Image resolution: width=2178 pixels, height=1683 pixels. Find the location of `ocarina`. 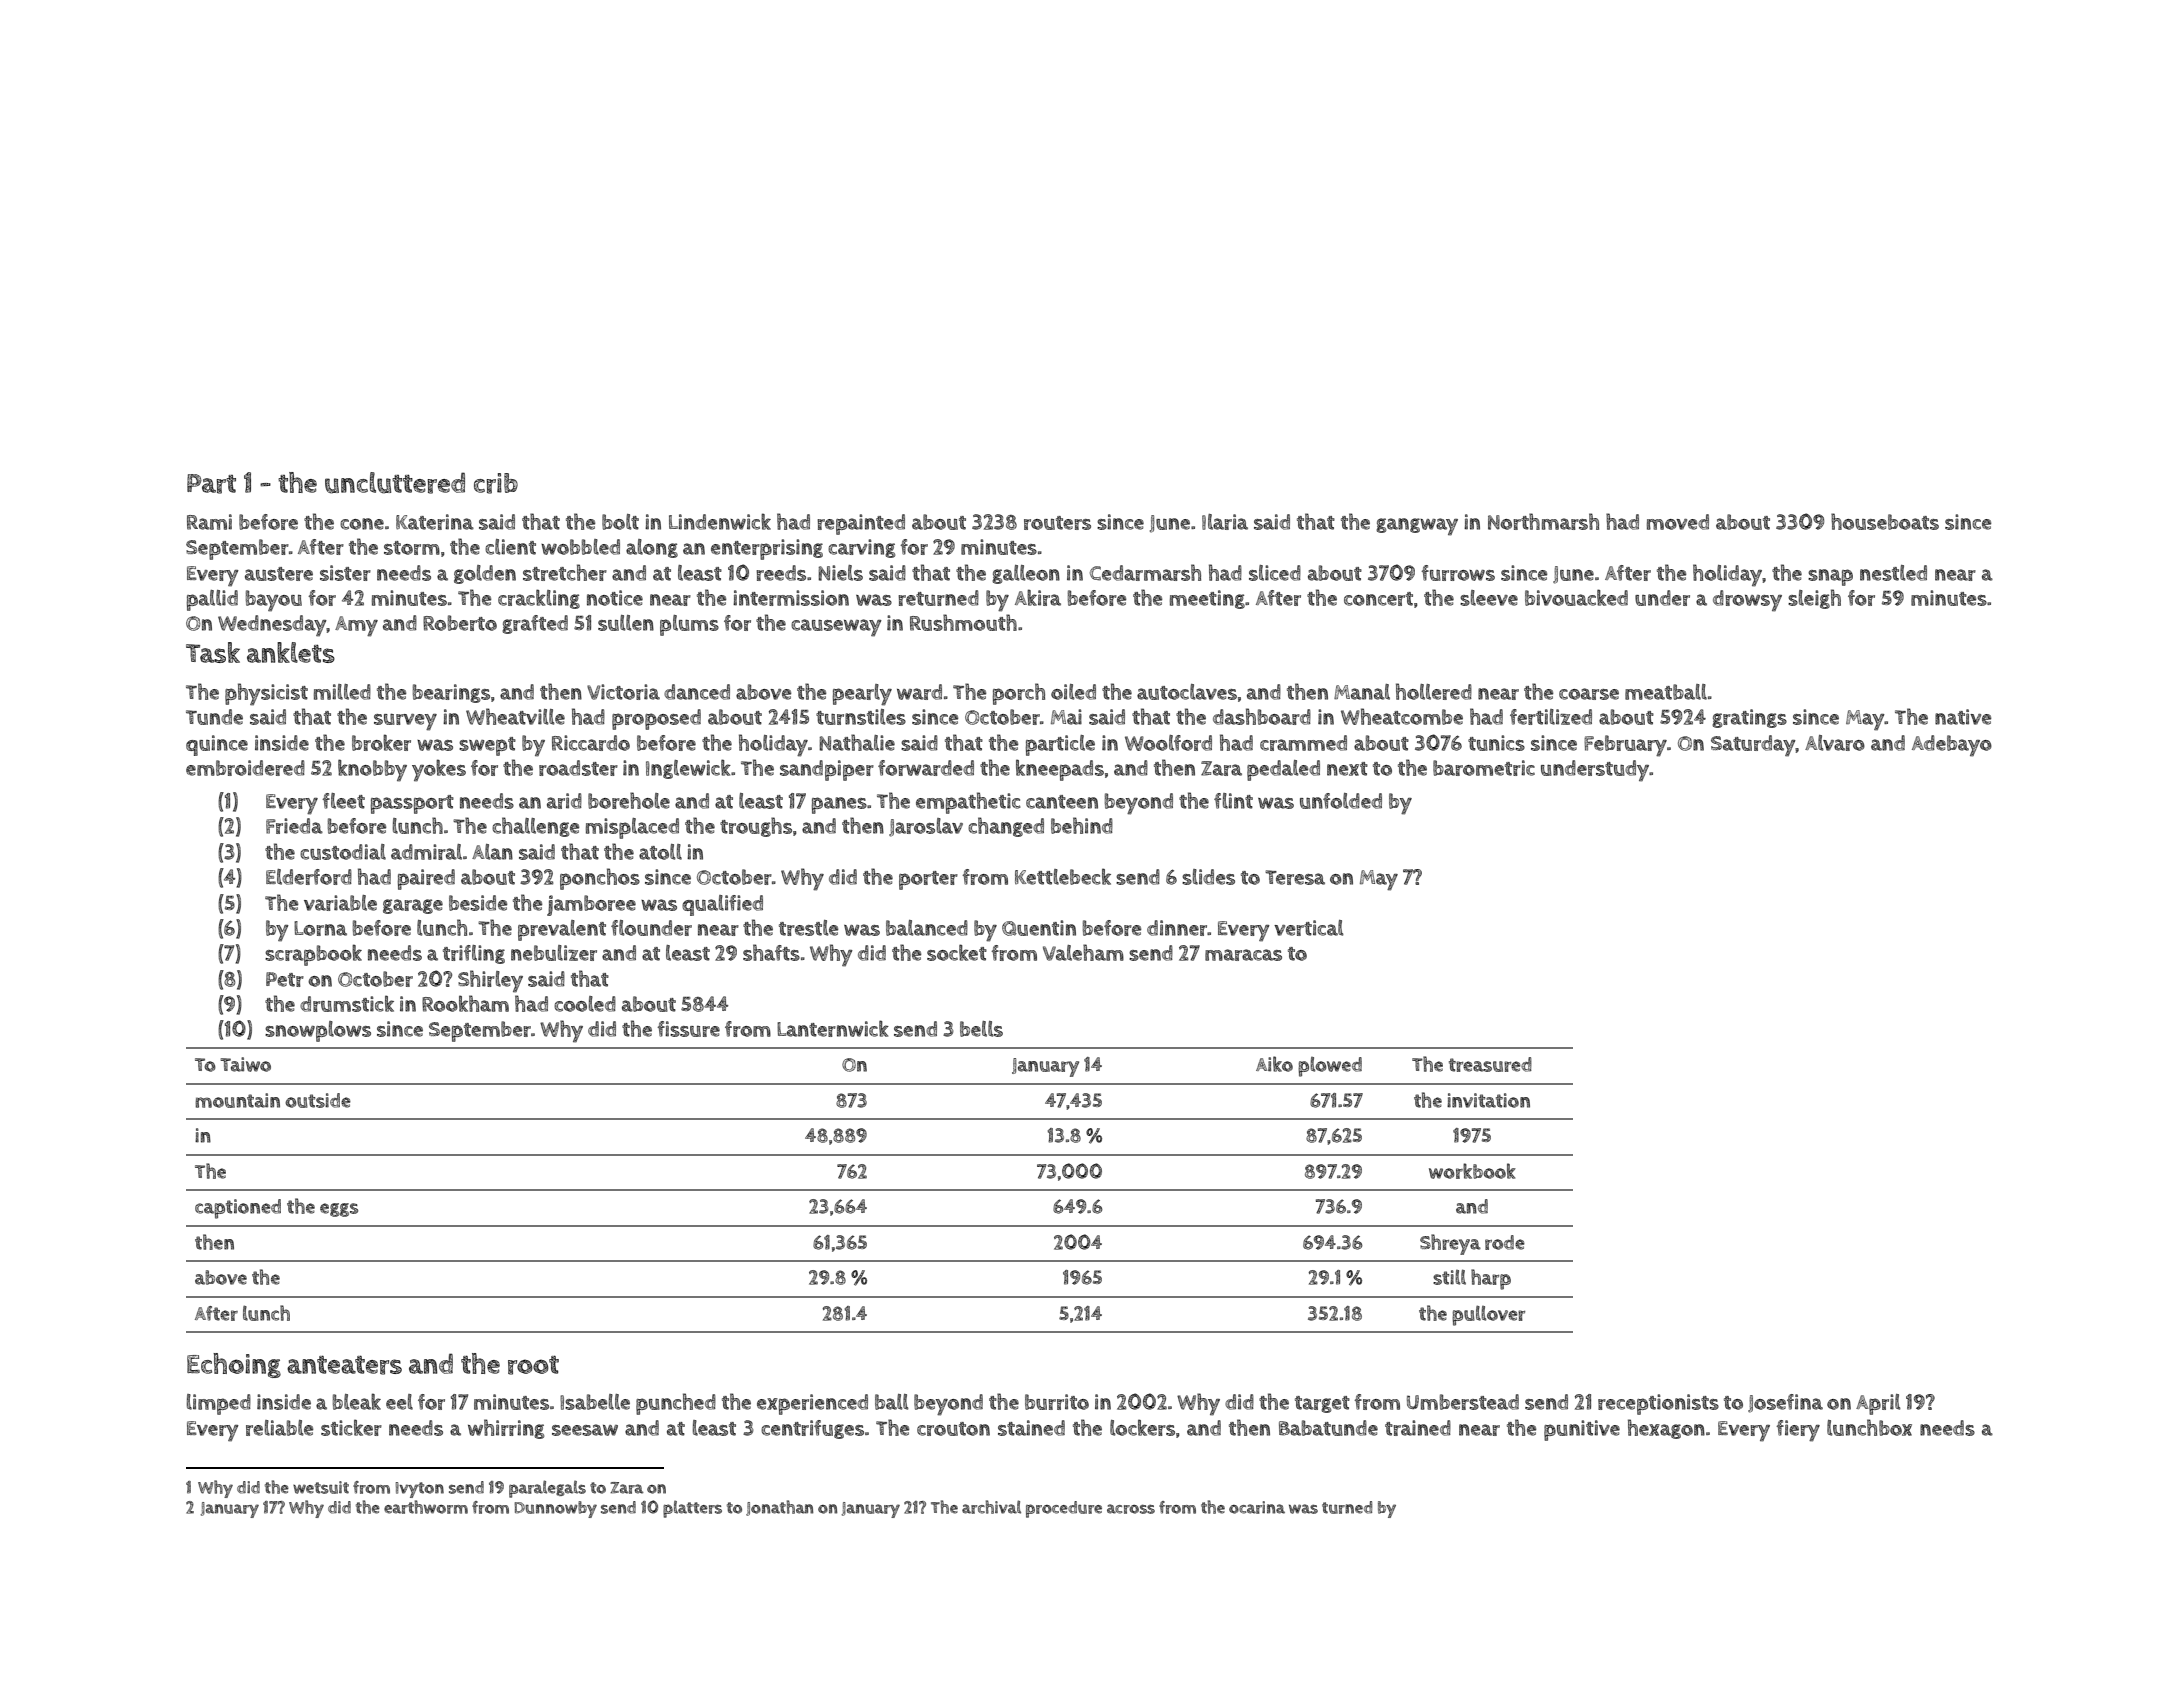

ocarina is located at coordinates (1257, 1507).
